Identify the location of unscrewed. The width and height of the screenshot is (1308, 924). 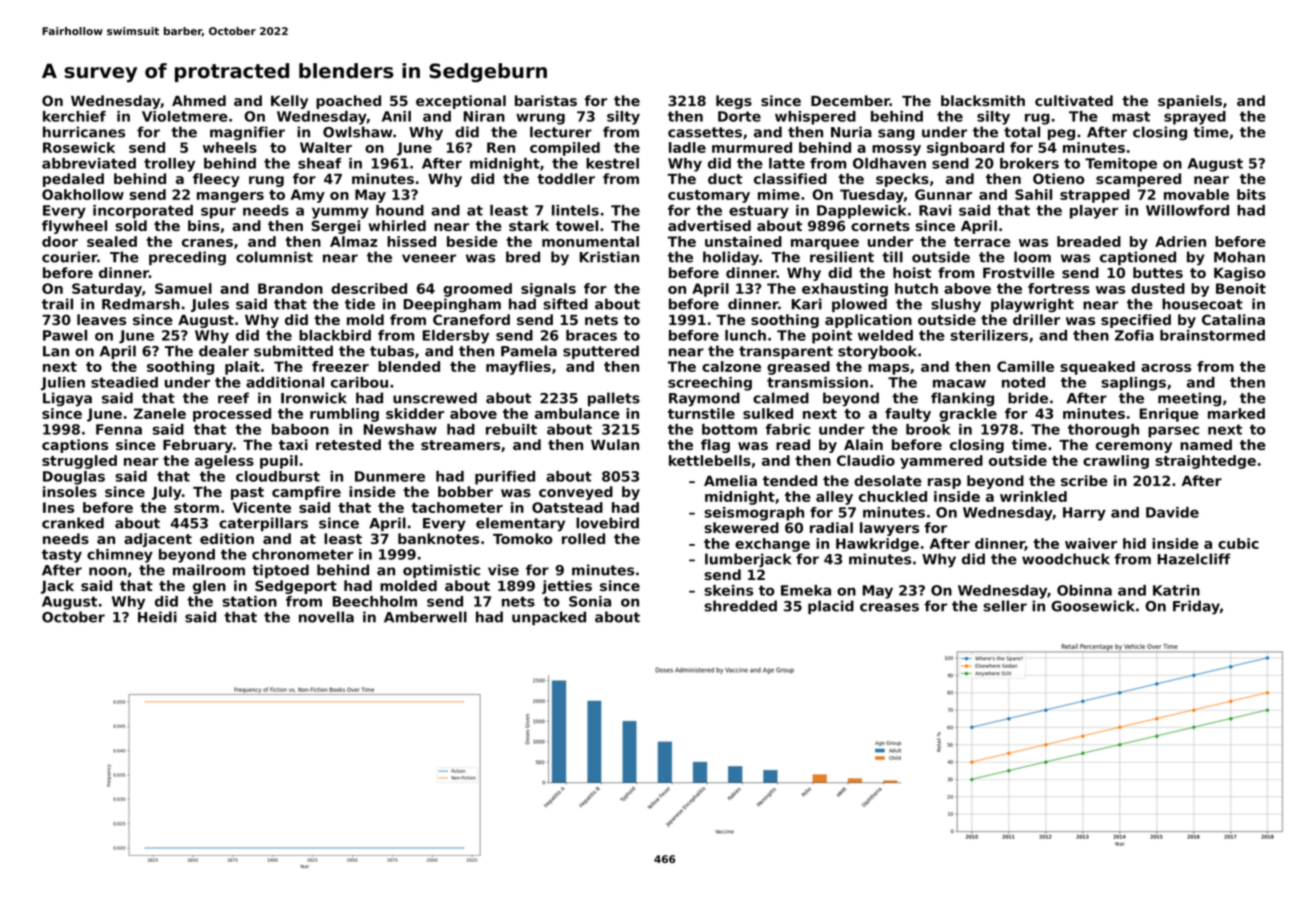
(435, 398).
